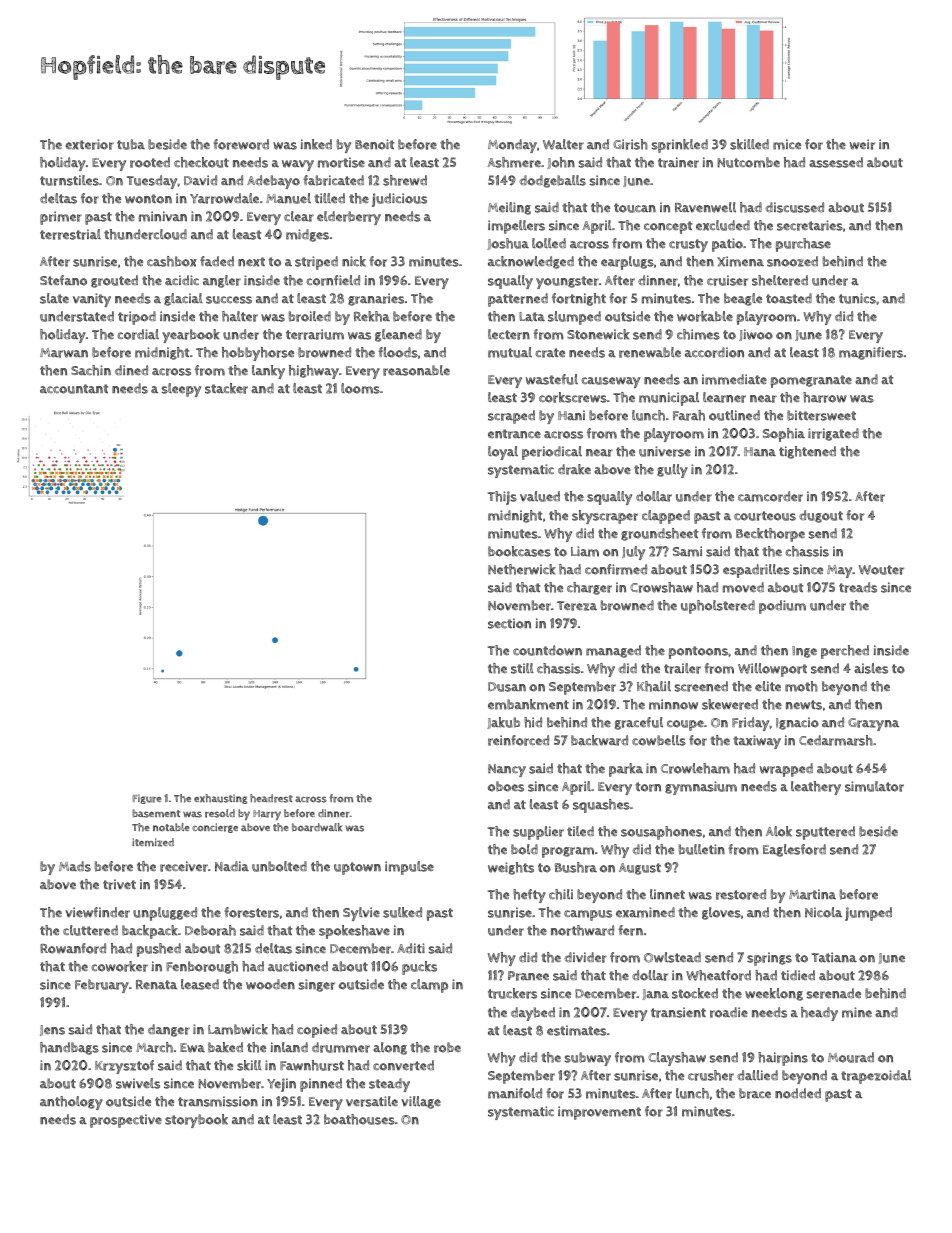 This screenshot has height=1233, width=952. What do you see at coordinates (429, 986) in the screenshot?
I see `clamp` at bounding box center [429, 986].
